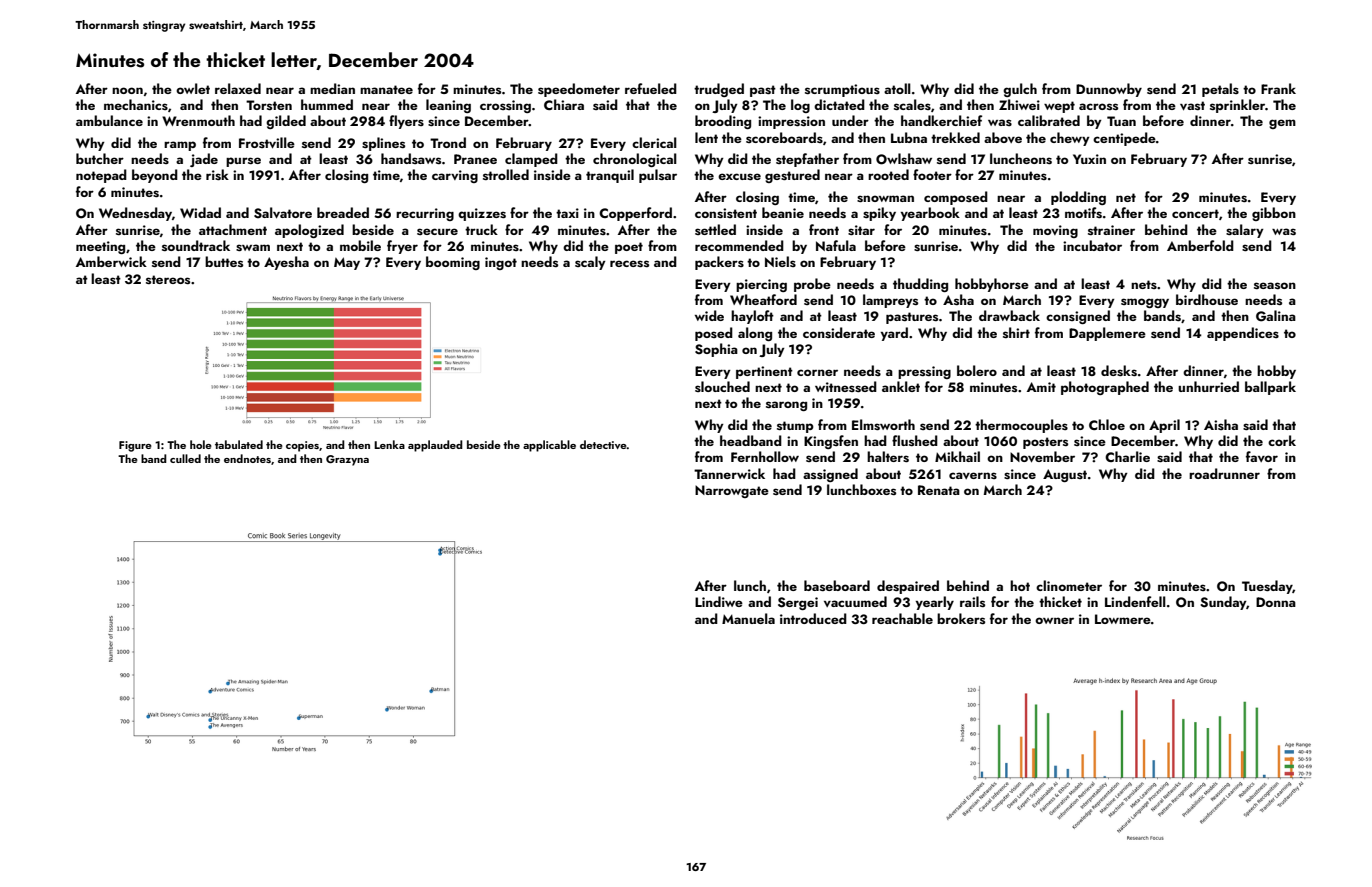 This page has height=887, width=1372. What do you see at coordinates (1021, 426) in the page?
I see `thermocouples` at bounding box center [1021, 426].
